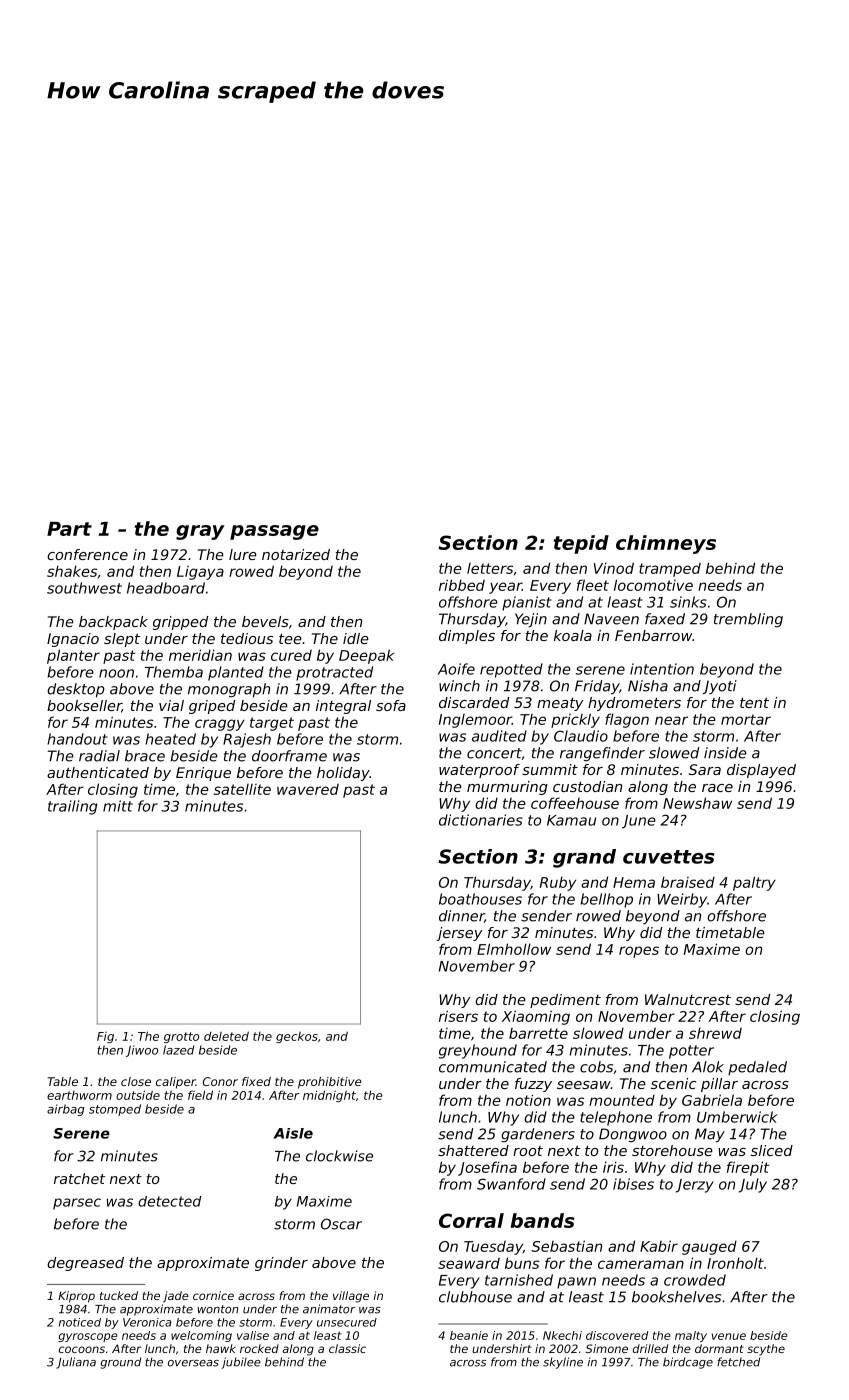 Image resolution: width=849 pixels, height=1400 pixels. Describe the element at coordinates (391, 705) in the image. I see `sofa` at that location.
